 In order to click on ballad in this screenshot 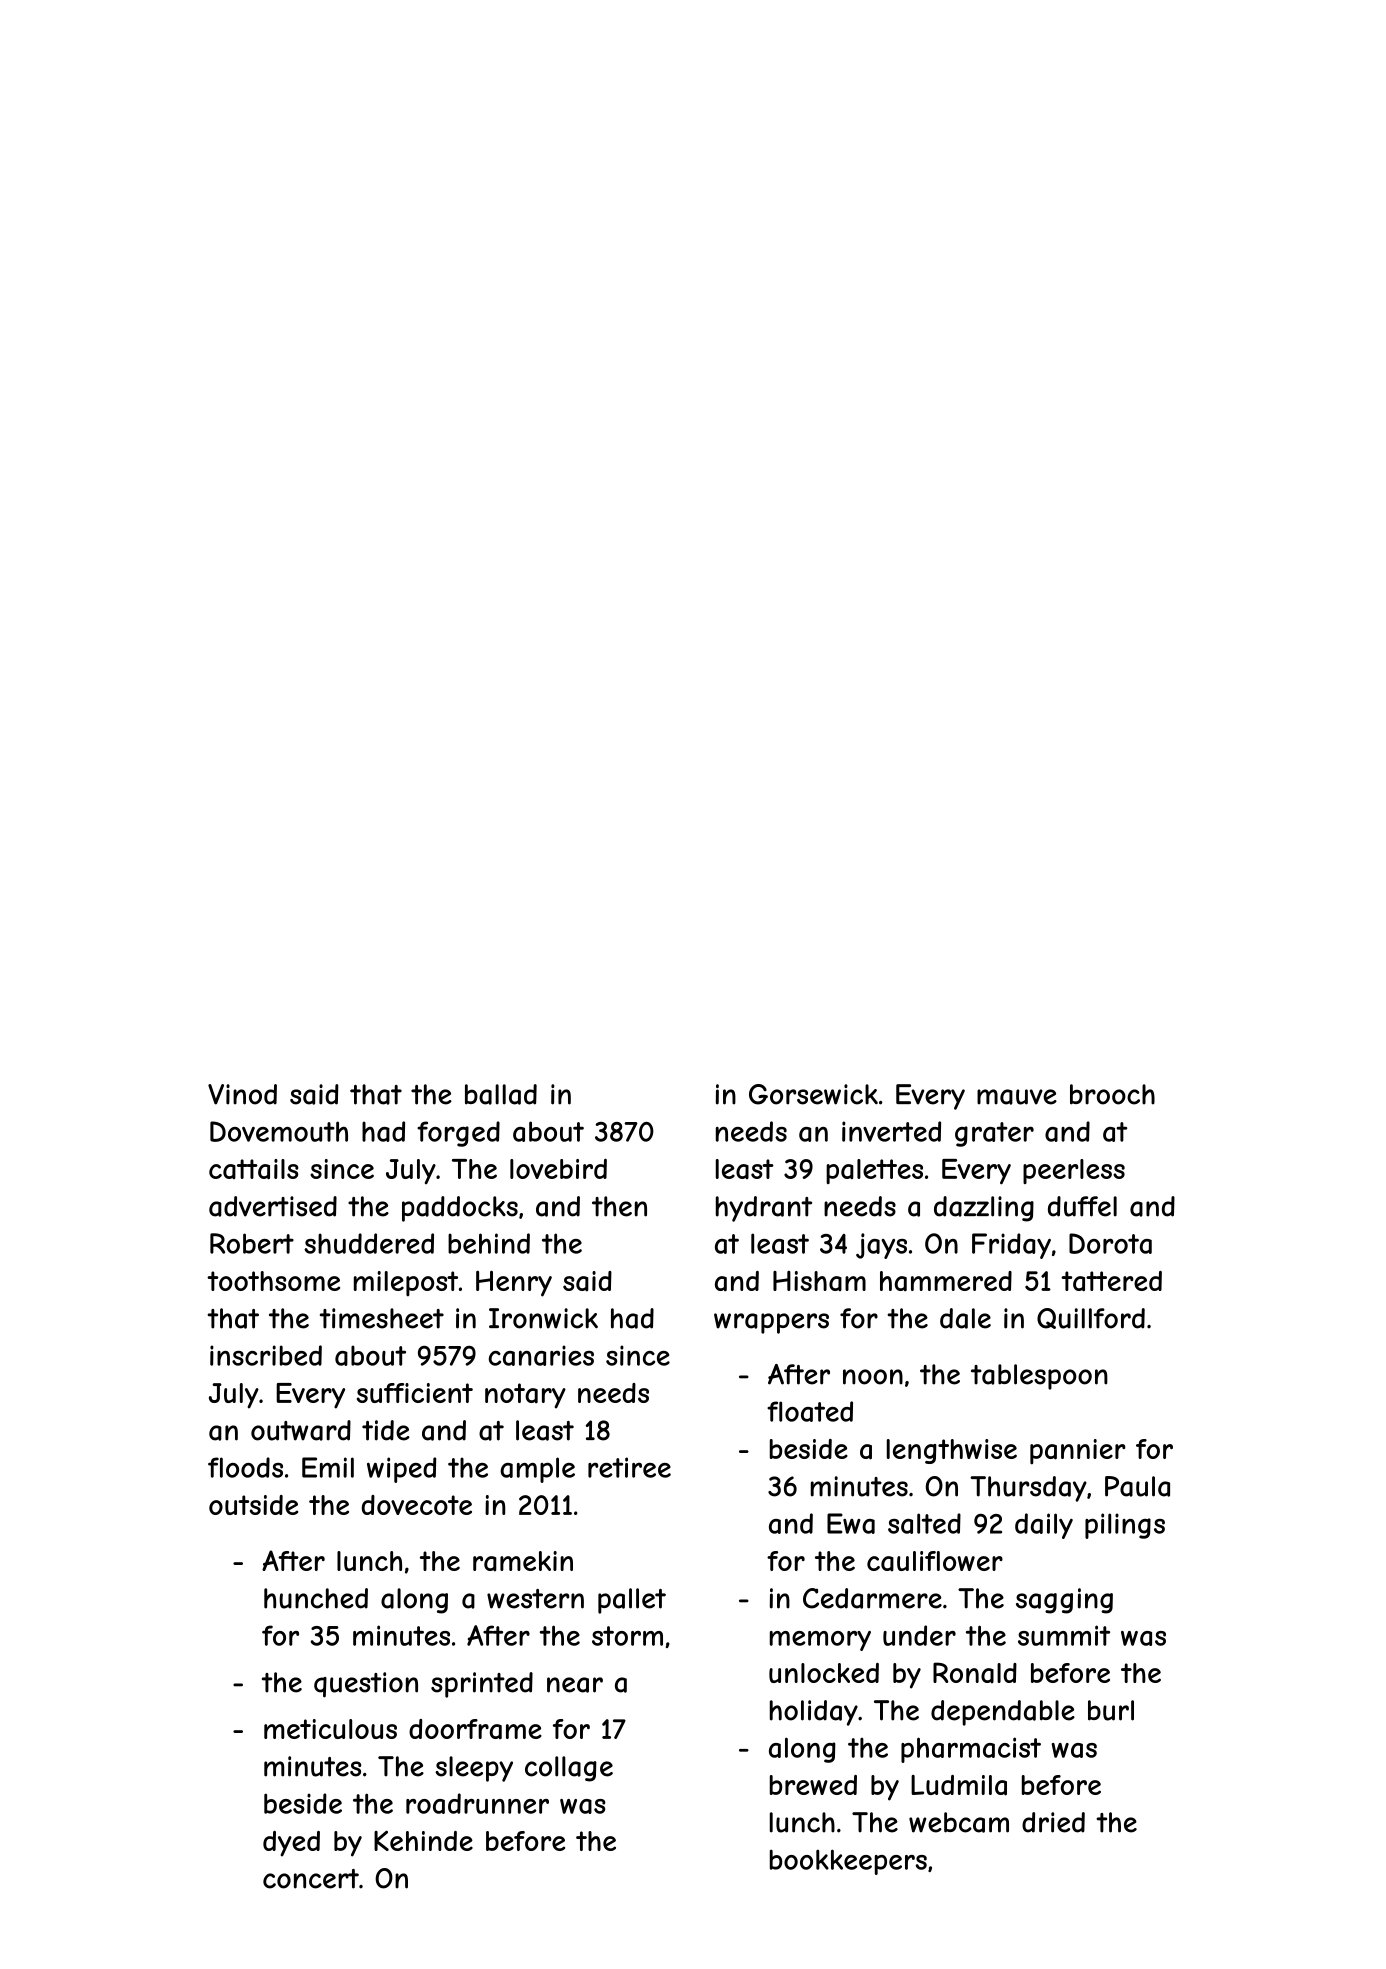, I will do `click(501, 1094)`.
